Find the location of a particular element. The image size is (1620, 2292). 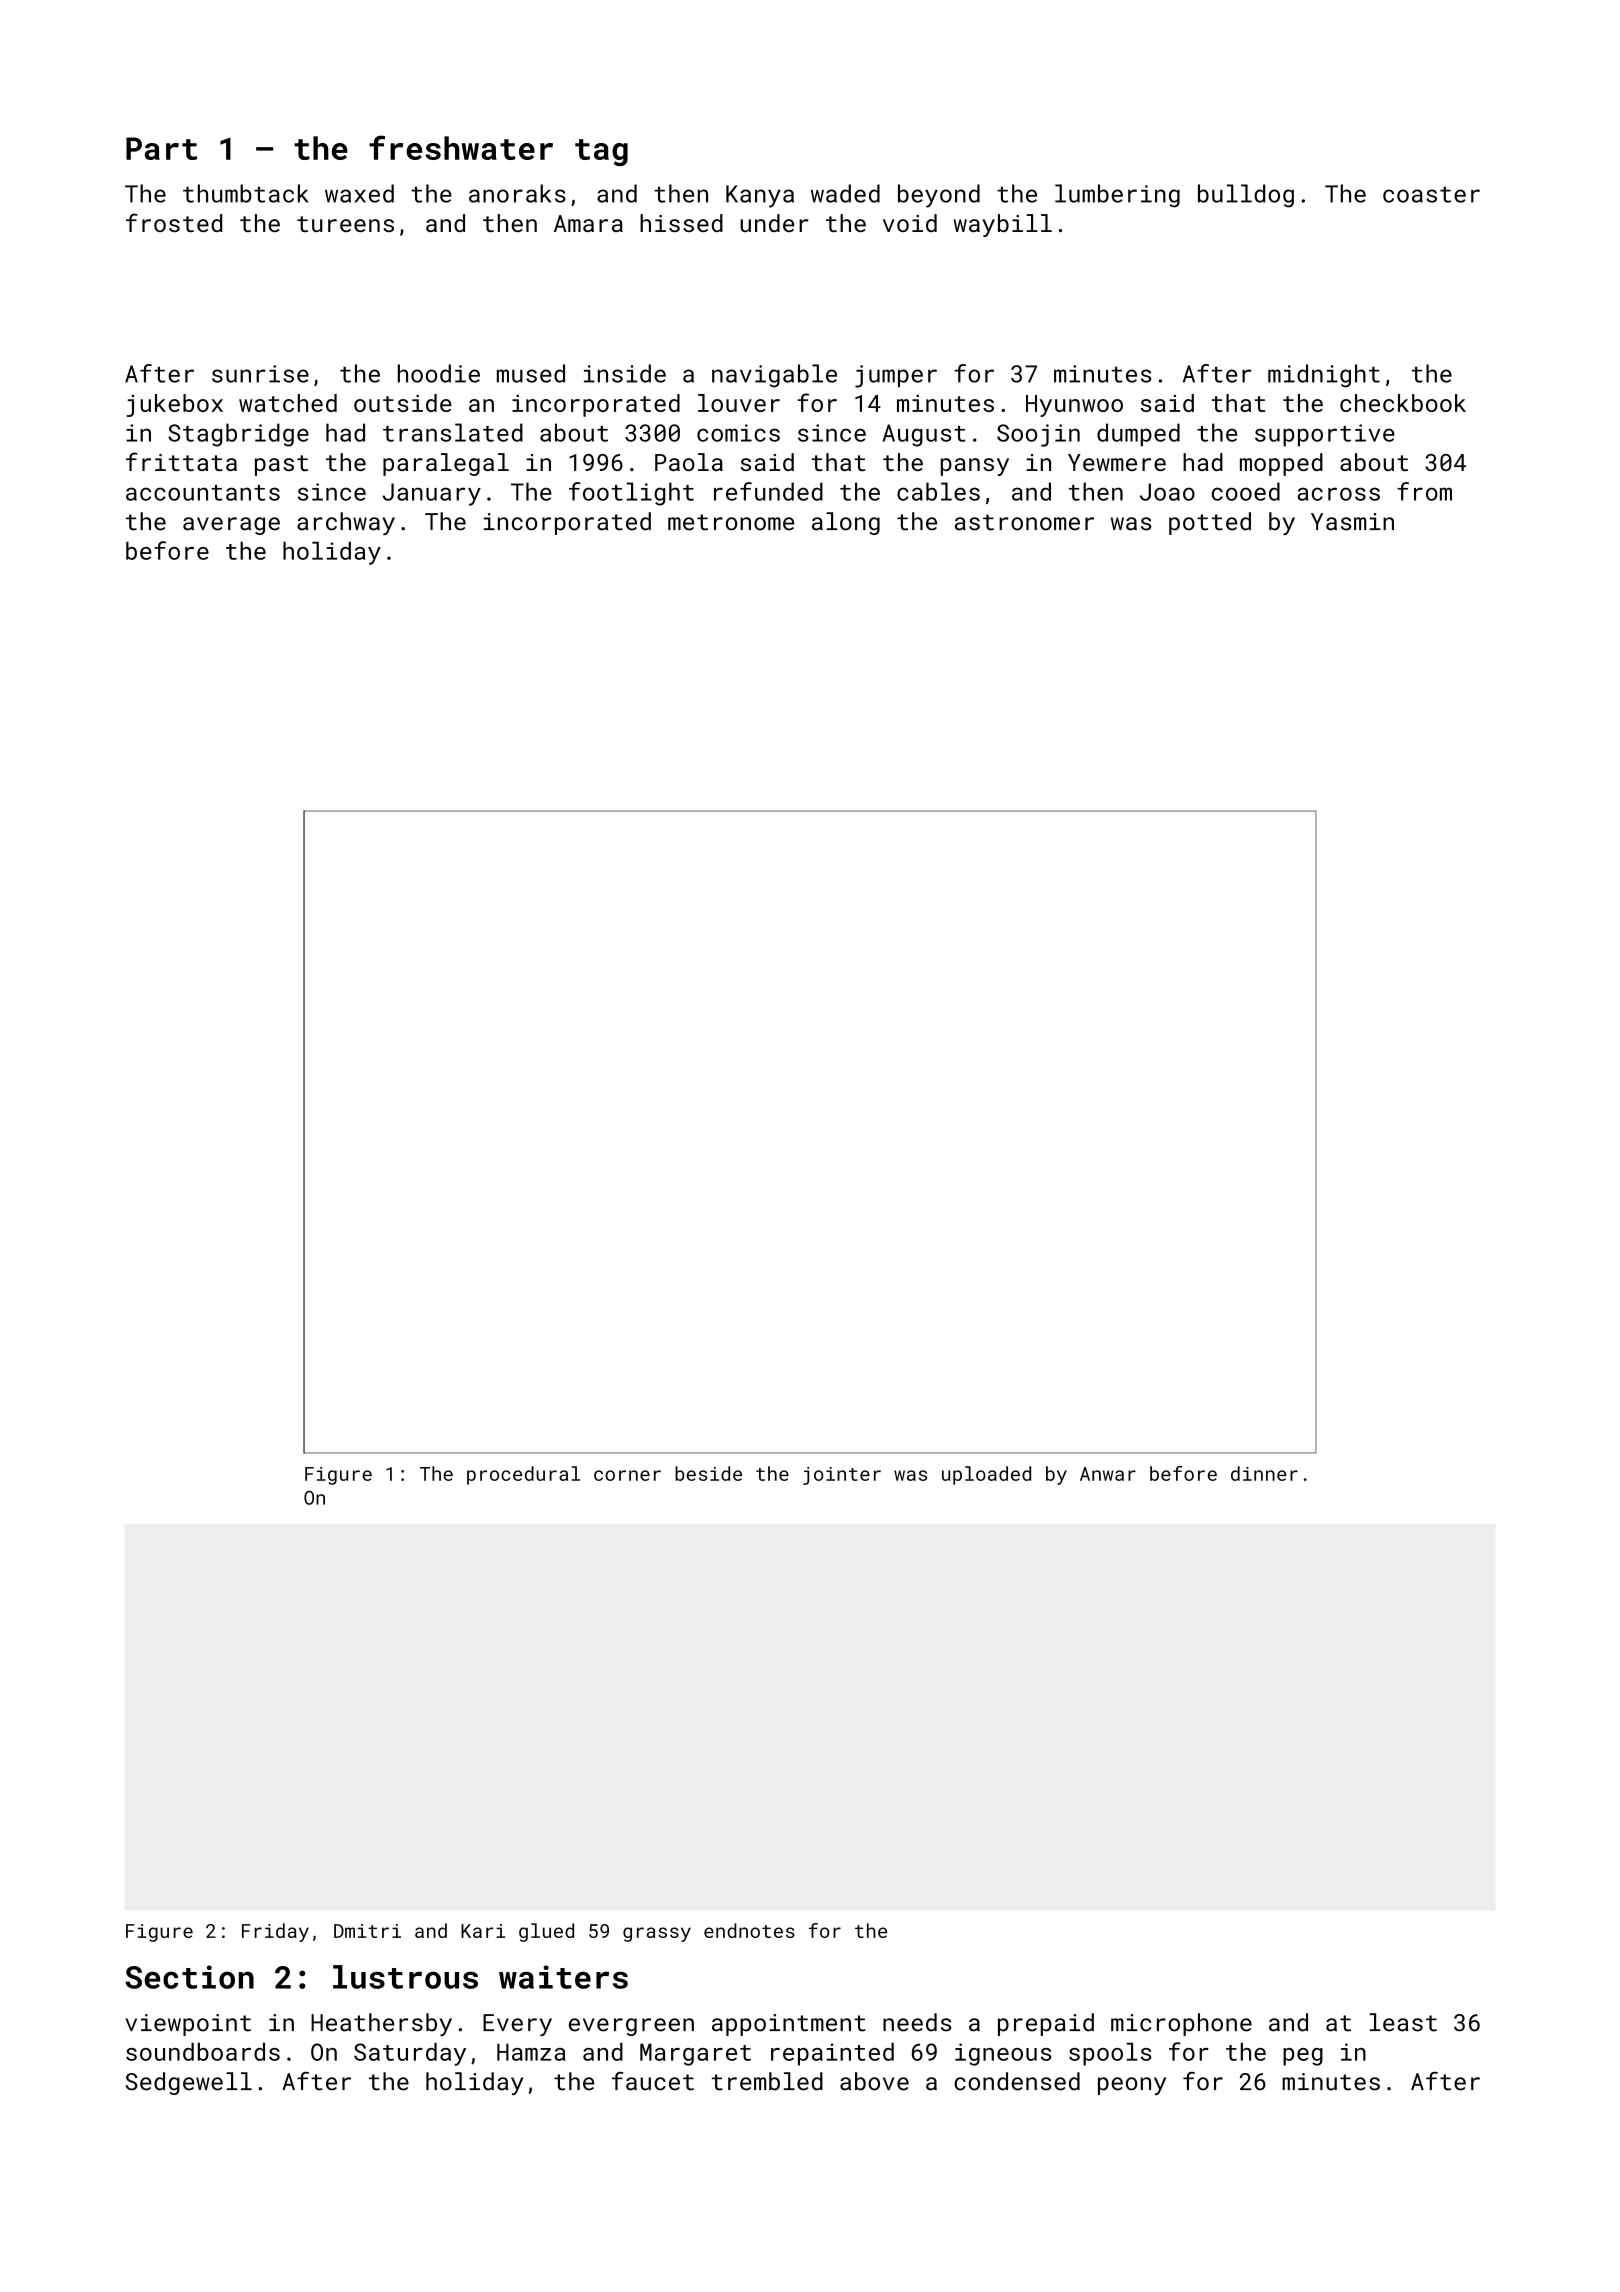

uploaded is located at coordinates (986, 1475).
